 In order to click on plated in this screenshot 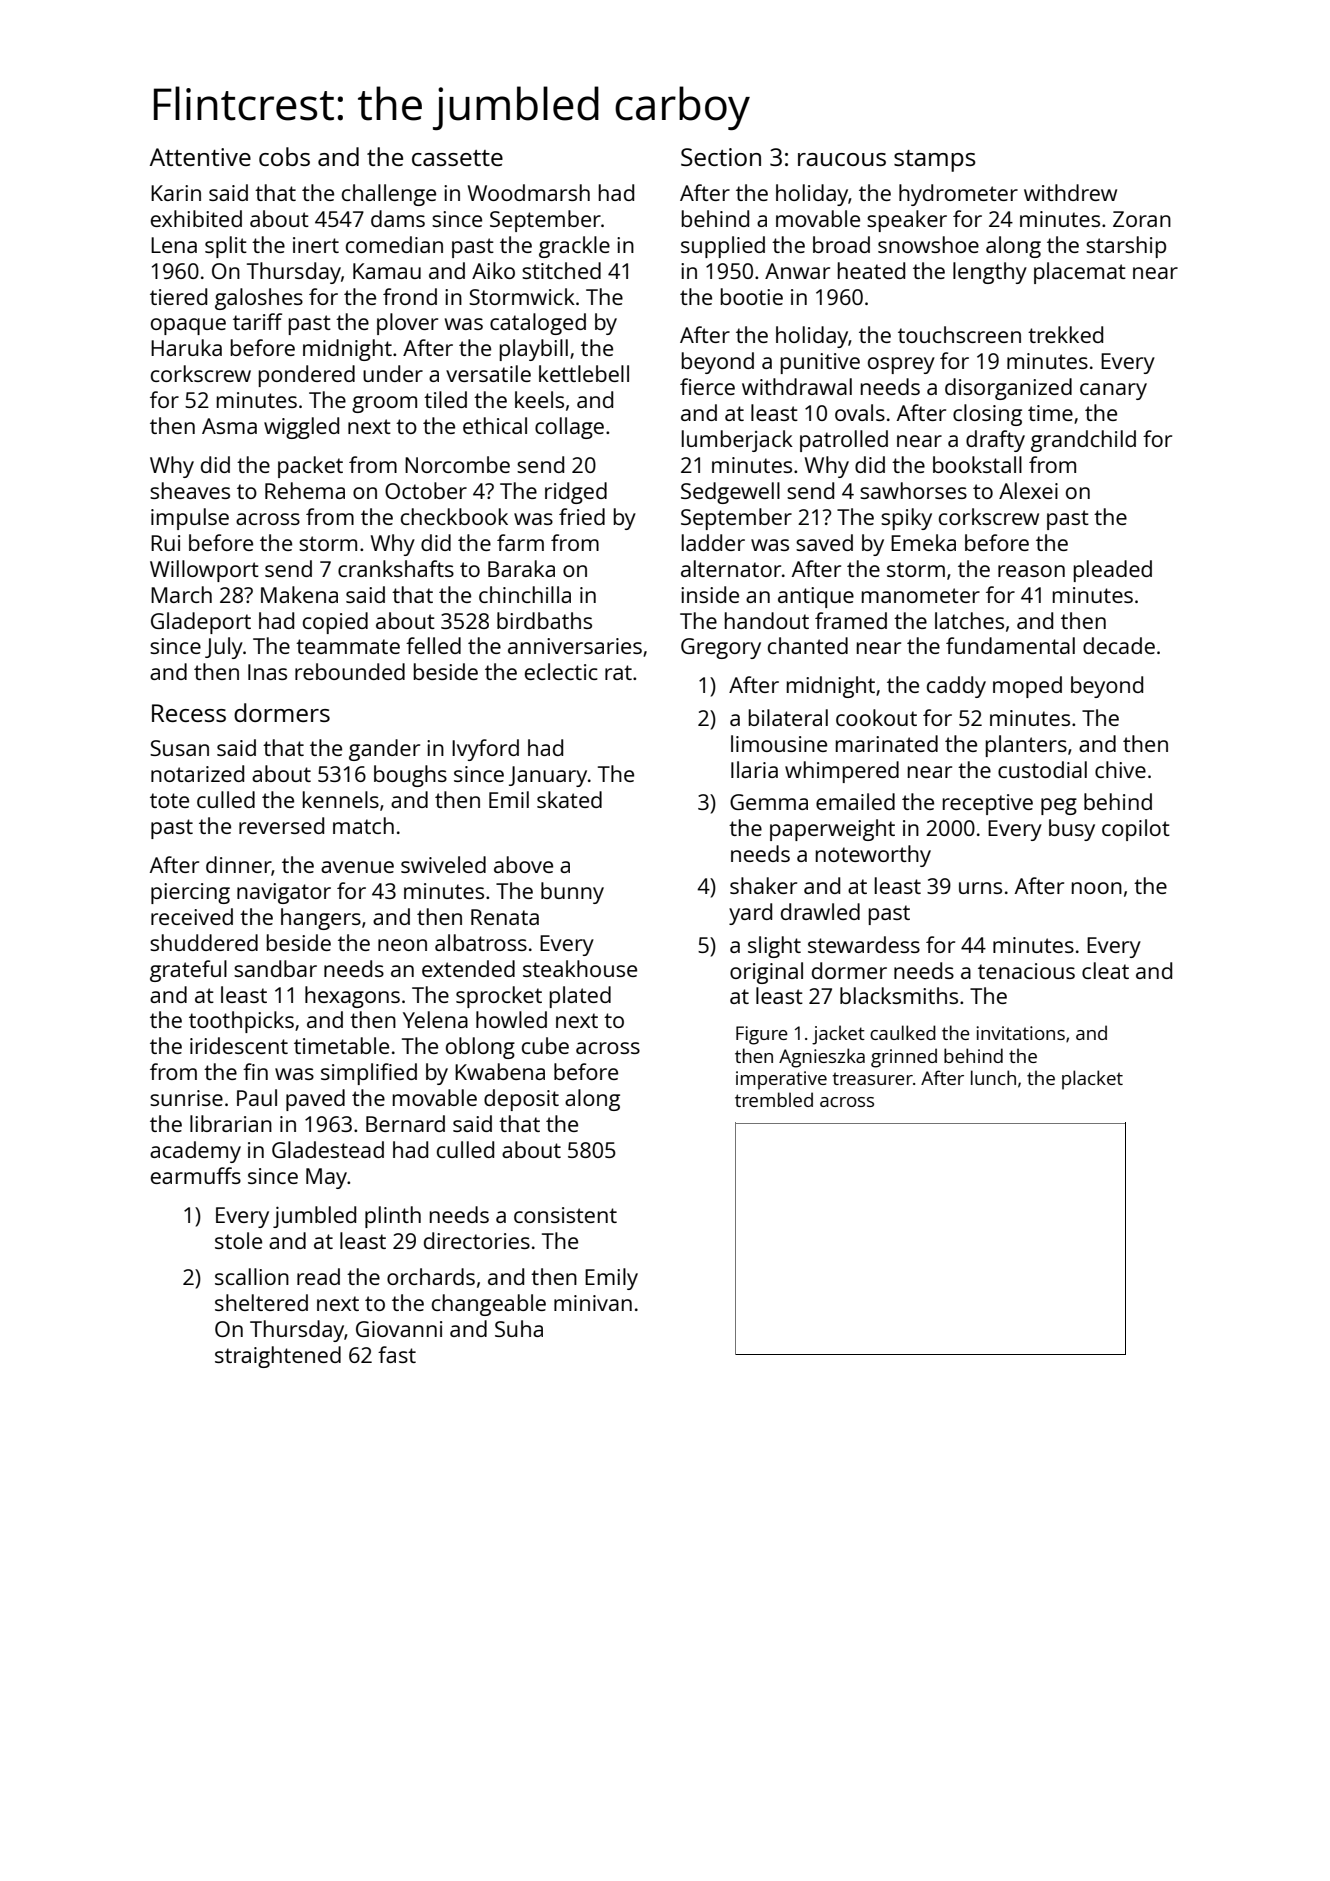, I will do `click(580, 997)`.
